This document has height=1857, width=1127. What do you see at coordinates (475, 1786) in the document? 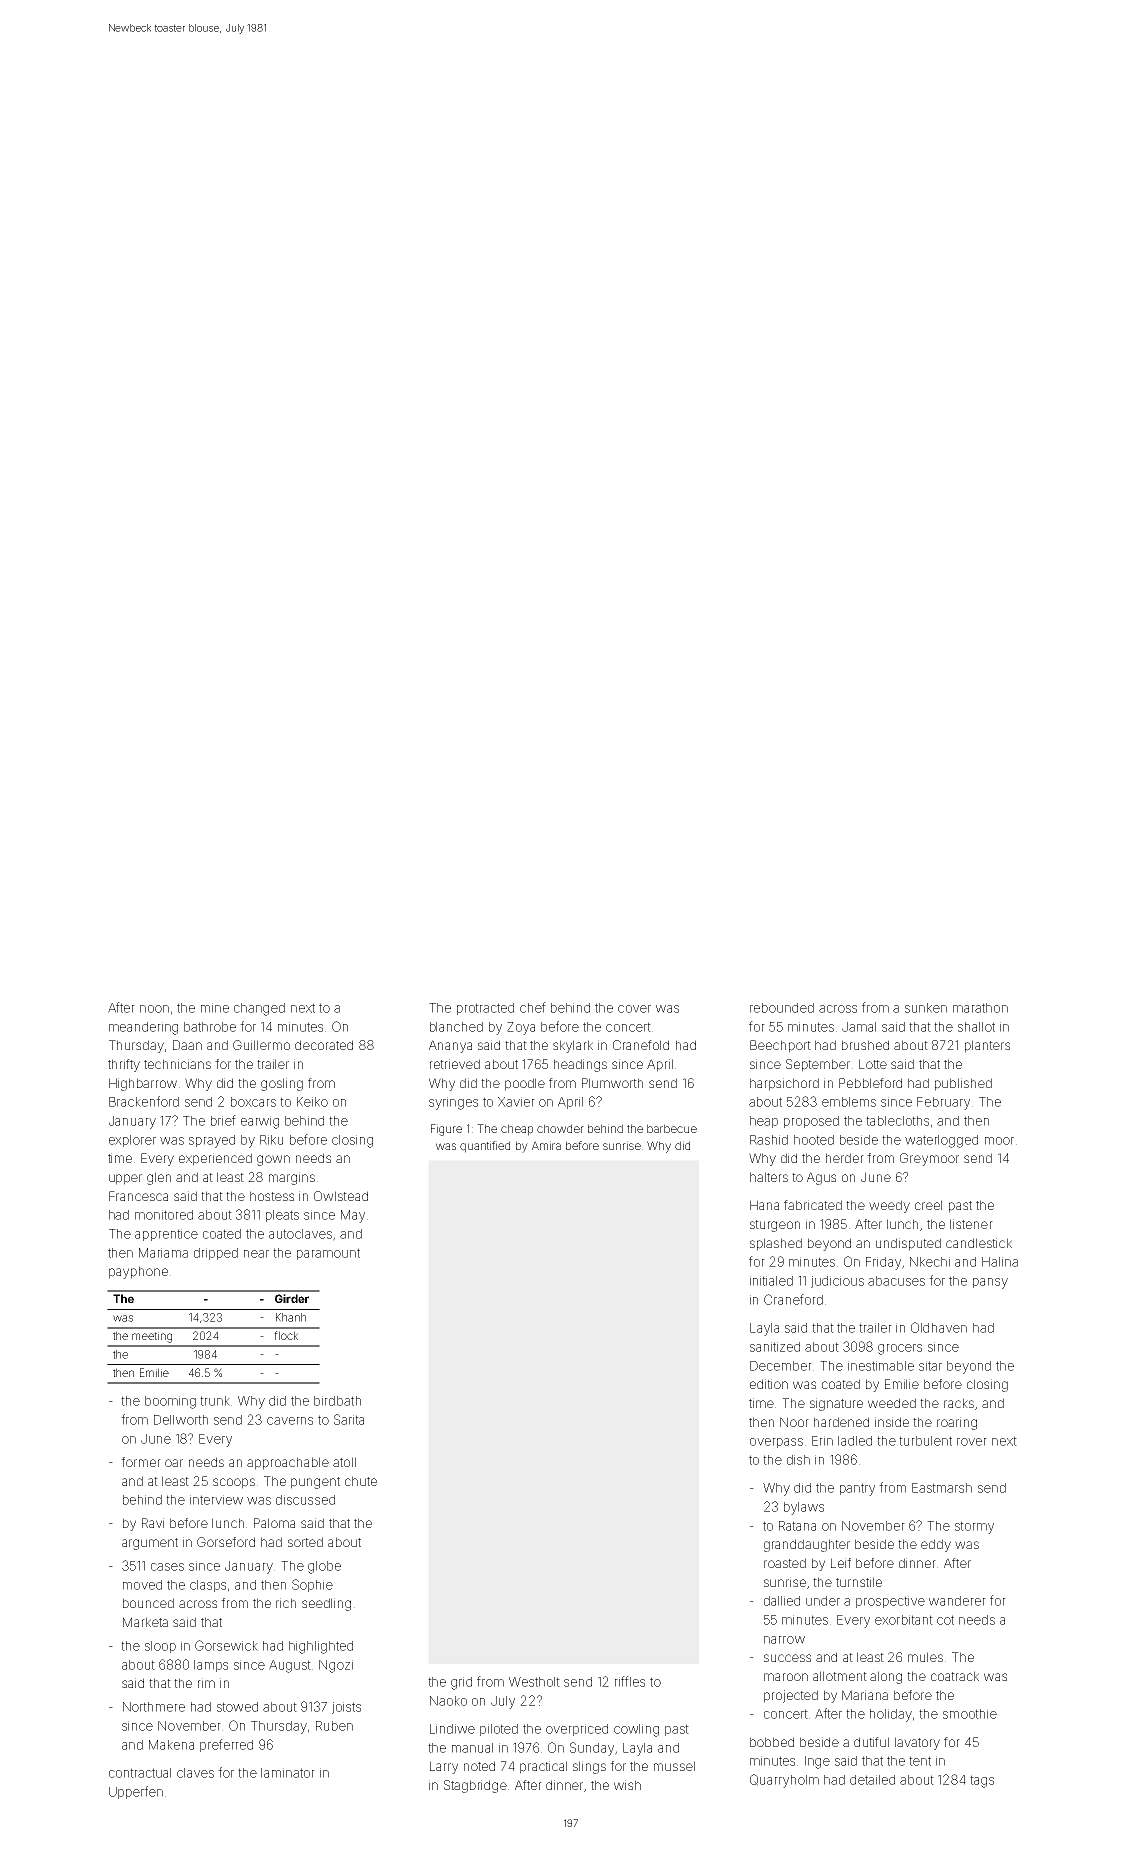
I see `Stagbridge` at bounding box center [475, 1786].
